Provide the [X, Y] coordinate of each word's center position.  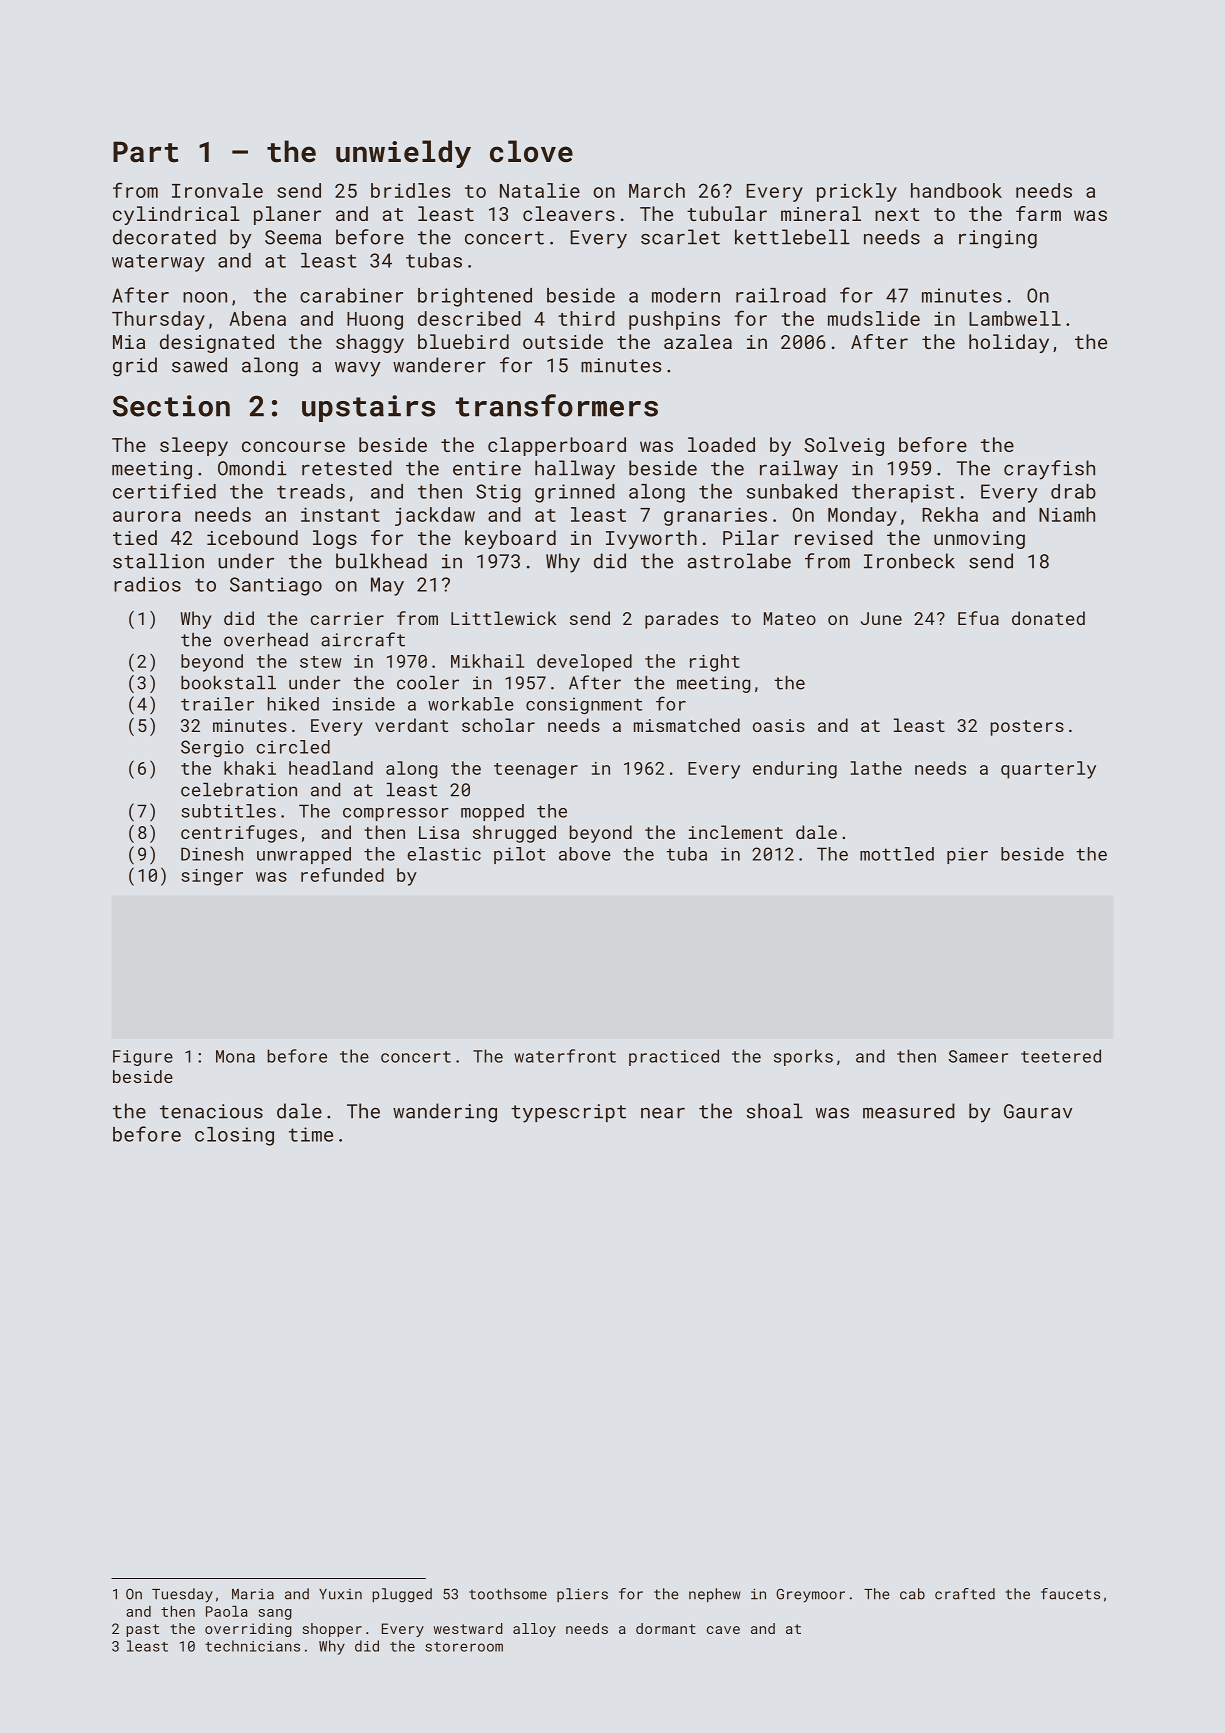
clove [531, 151]
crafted [965, 1594]
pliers [582, 1595]
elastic [444, 854]
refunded [342, 875]
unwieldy [403, 154]
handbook [956, 190]
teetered [1061, 1056]
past [143, 1630]
